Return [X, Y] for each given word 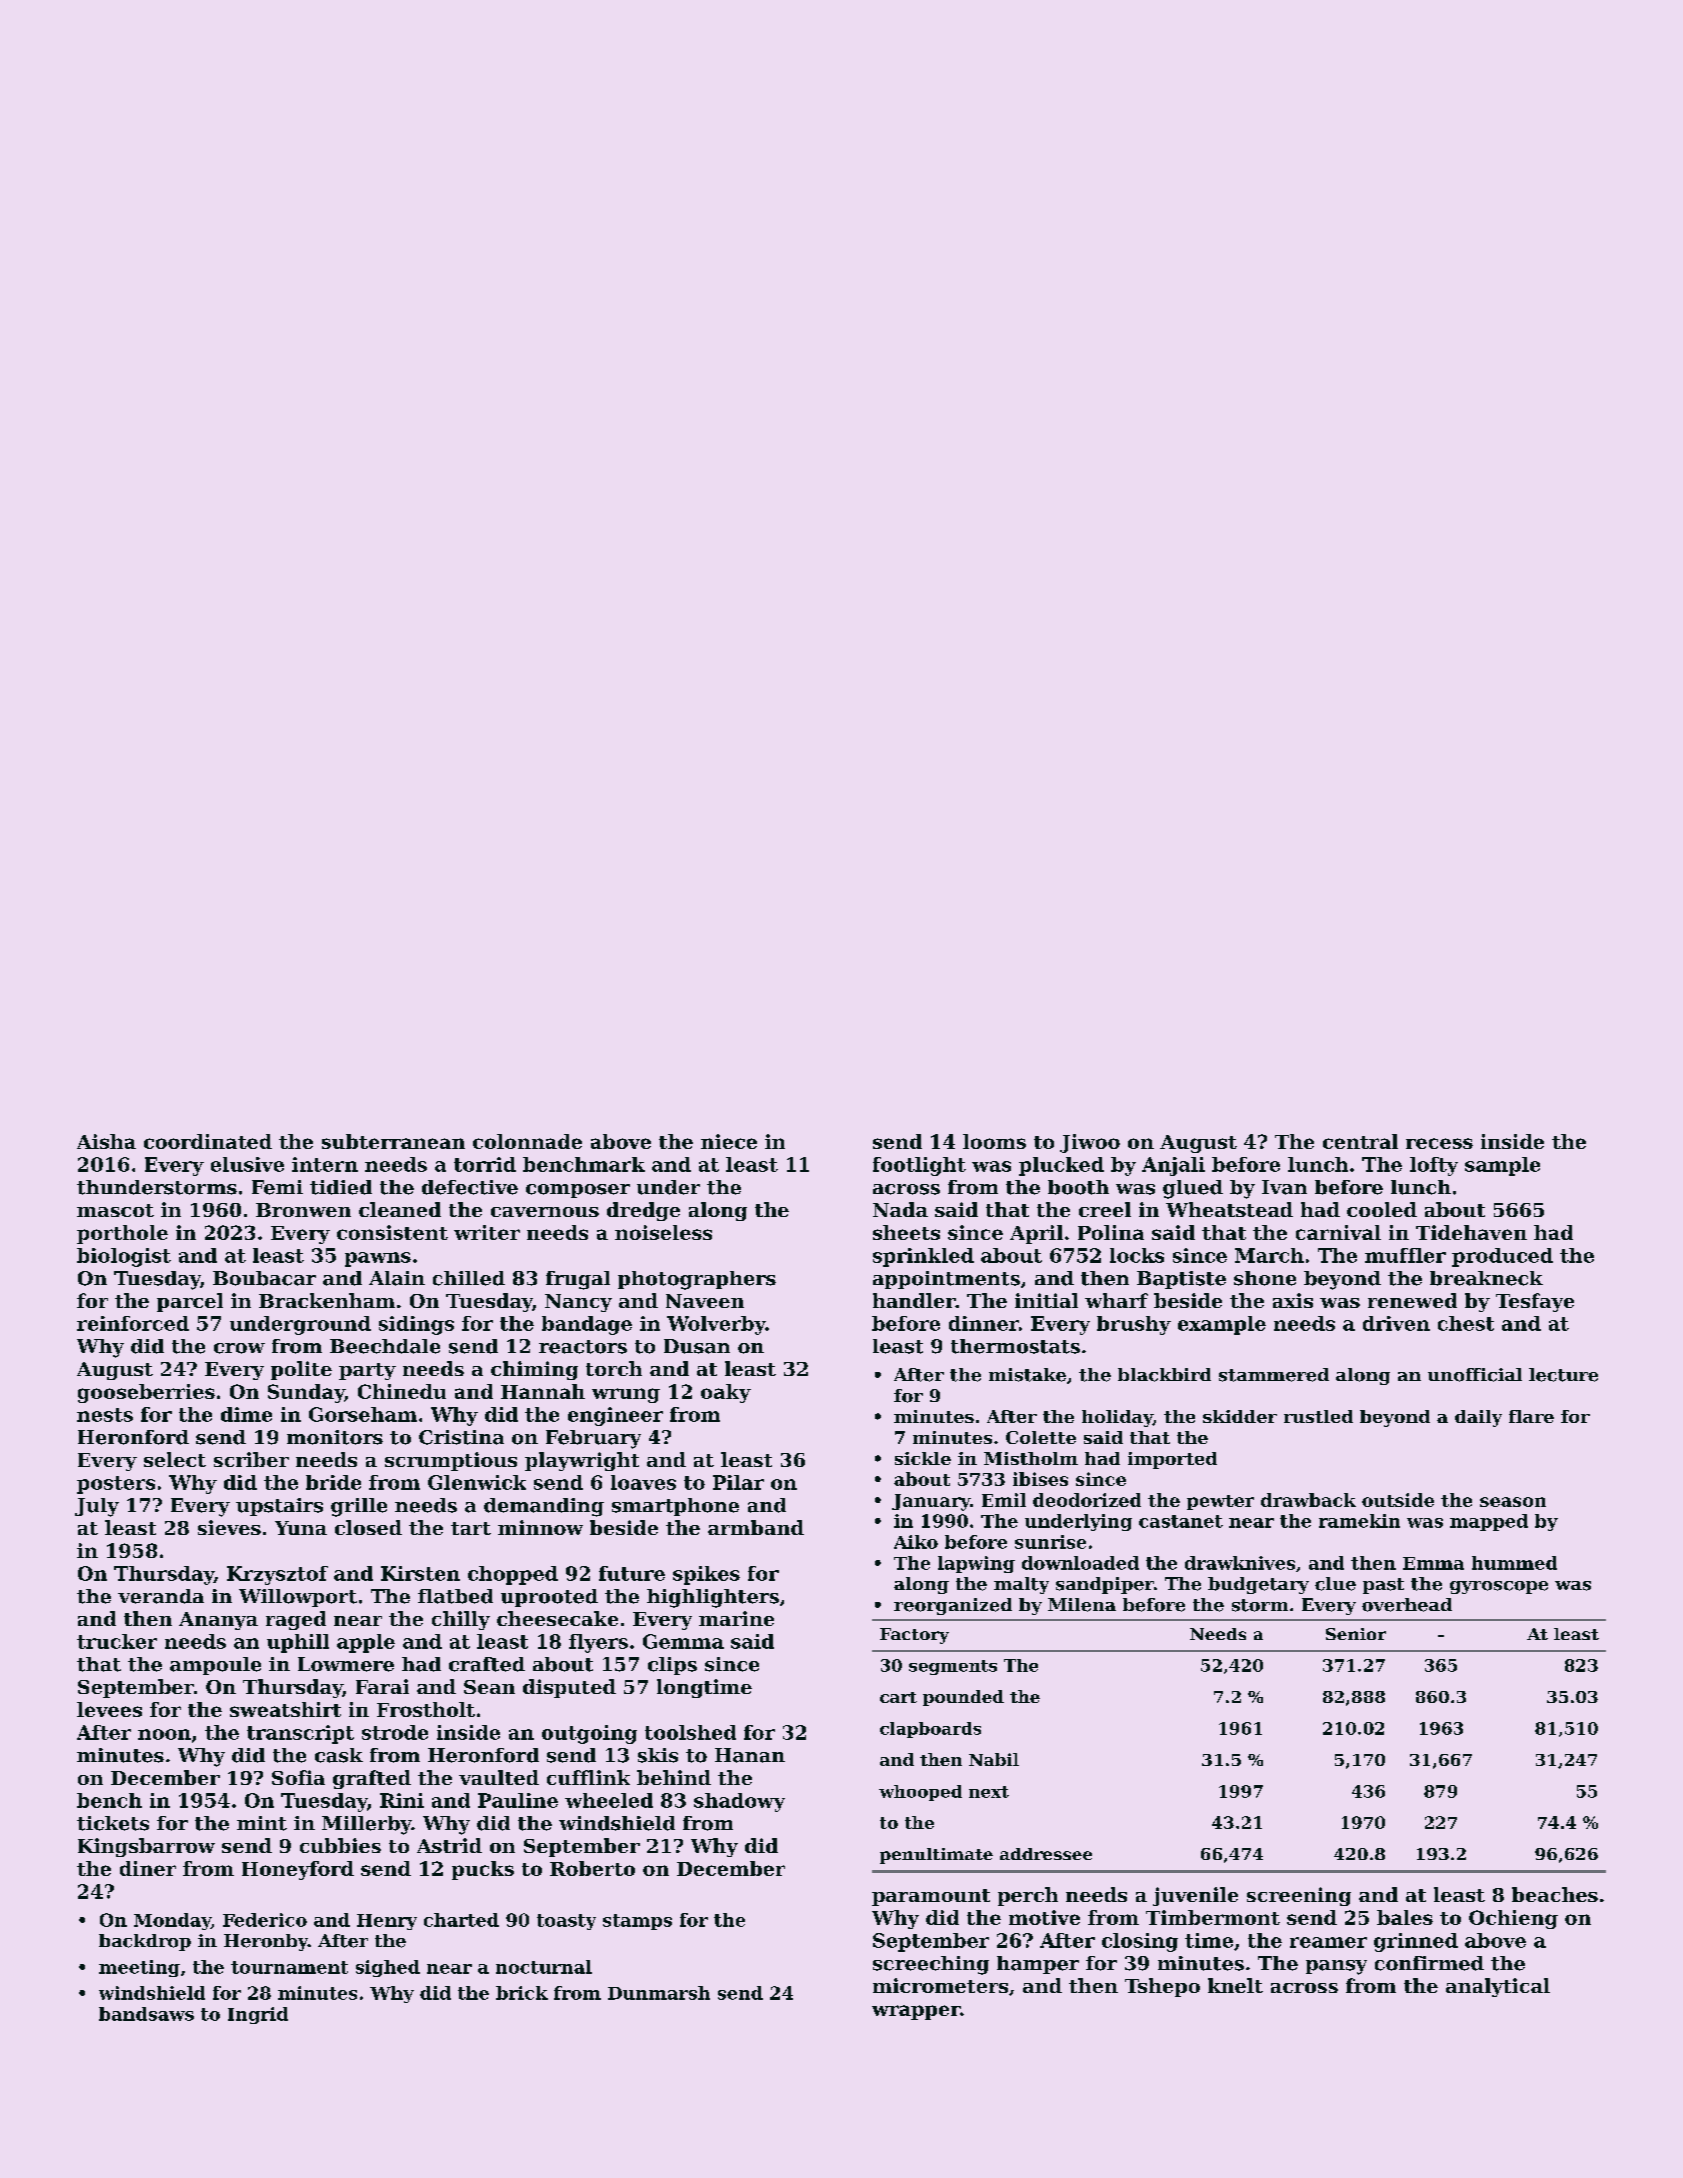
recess [1439, 1143]
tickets [113, 1823]
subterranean [393, 1141]
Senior [1356, 1634]
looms [994, 1141]
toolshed [690, 1732]
